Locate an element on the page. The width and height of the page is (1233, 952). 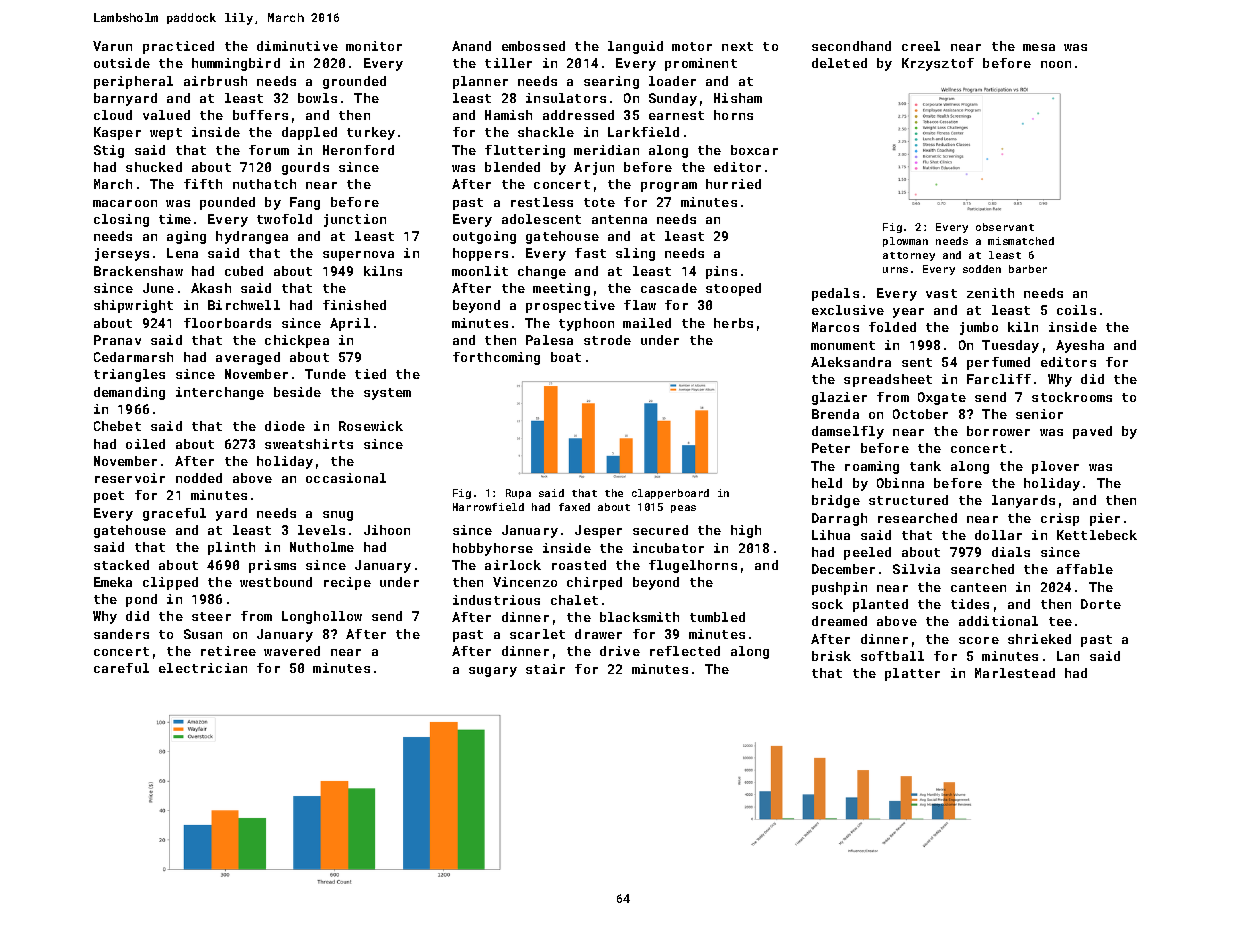
reservoir is located at coordinates (130, 478).
